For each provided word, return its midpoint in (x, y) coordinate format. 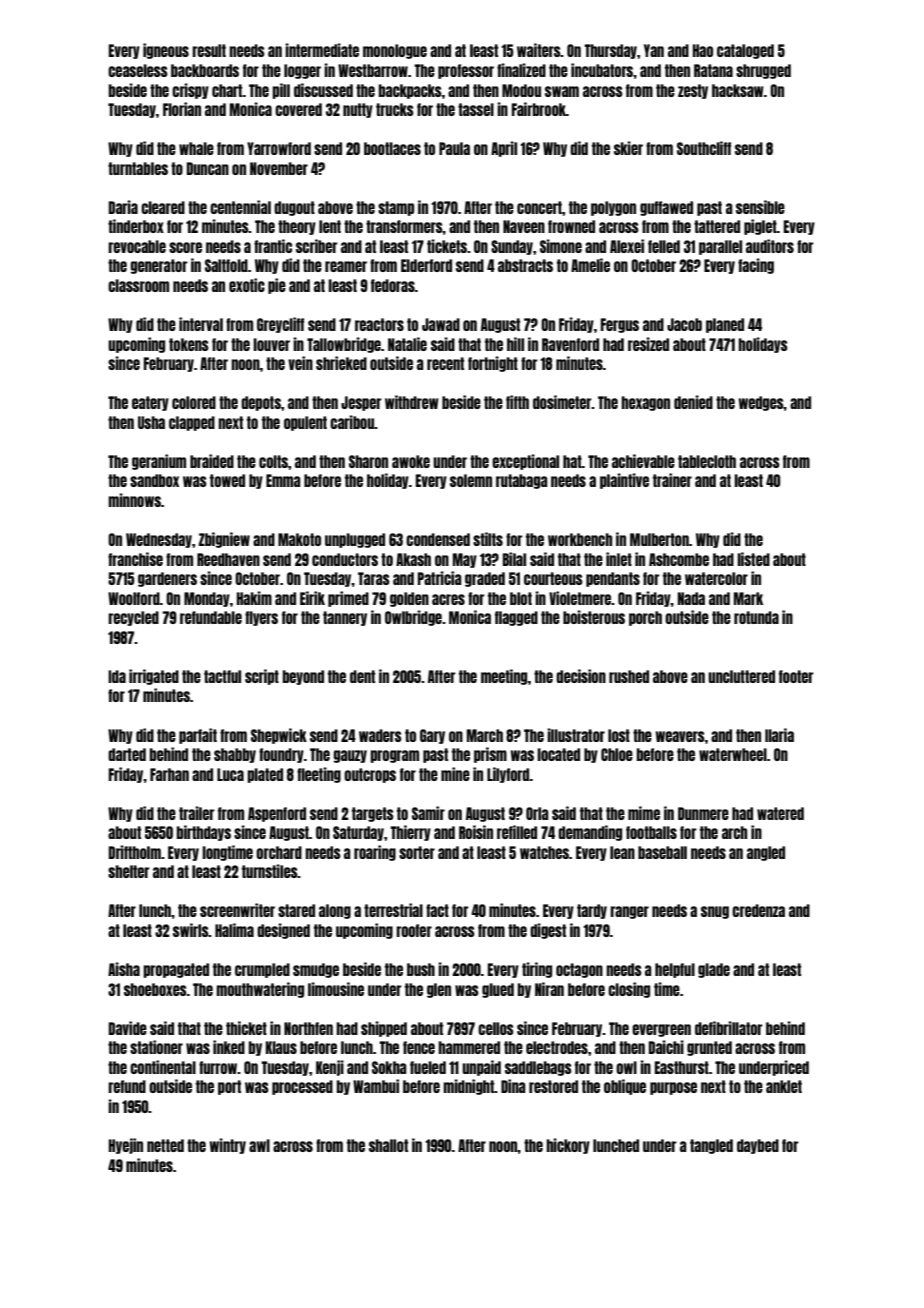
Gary (432, 736)
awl (259, 1145)
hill (515, 344)
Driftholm (135, 852)
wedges (761, 403)
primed (348, 599)
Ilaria (779, 735)
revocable (137, 246)
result (209, 50)
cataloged (745, 51)
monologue (395, 51)
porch (645, 618)
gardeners (167, 579)
